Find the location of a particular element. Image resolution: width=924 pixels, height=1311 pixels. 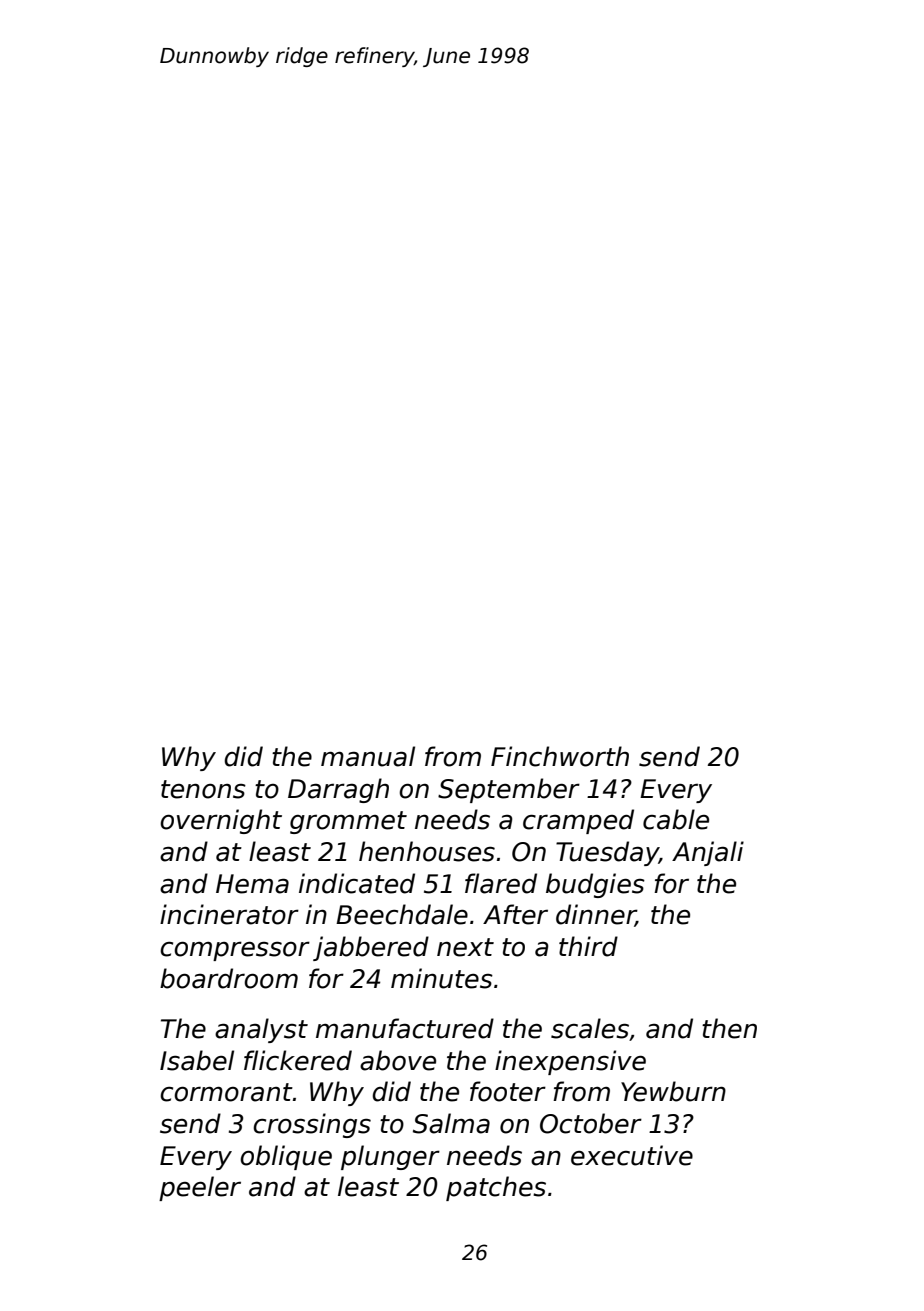

Anjali is located at coordinates (708, 853).
